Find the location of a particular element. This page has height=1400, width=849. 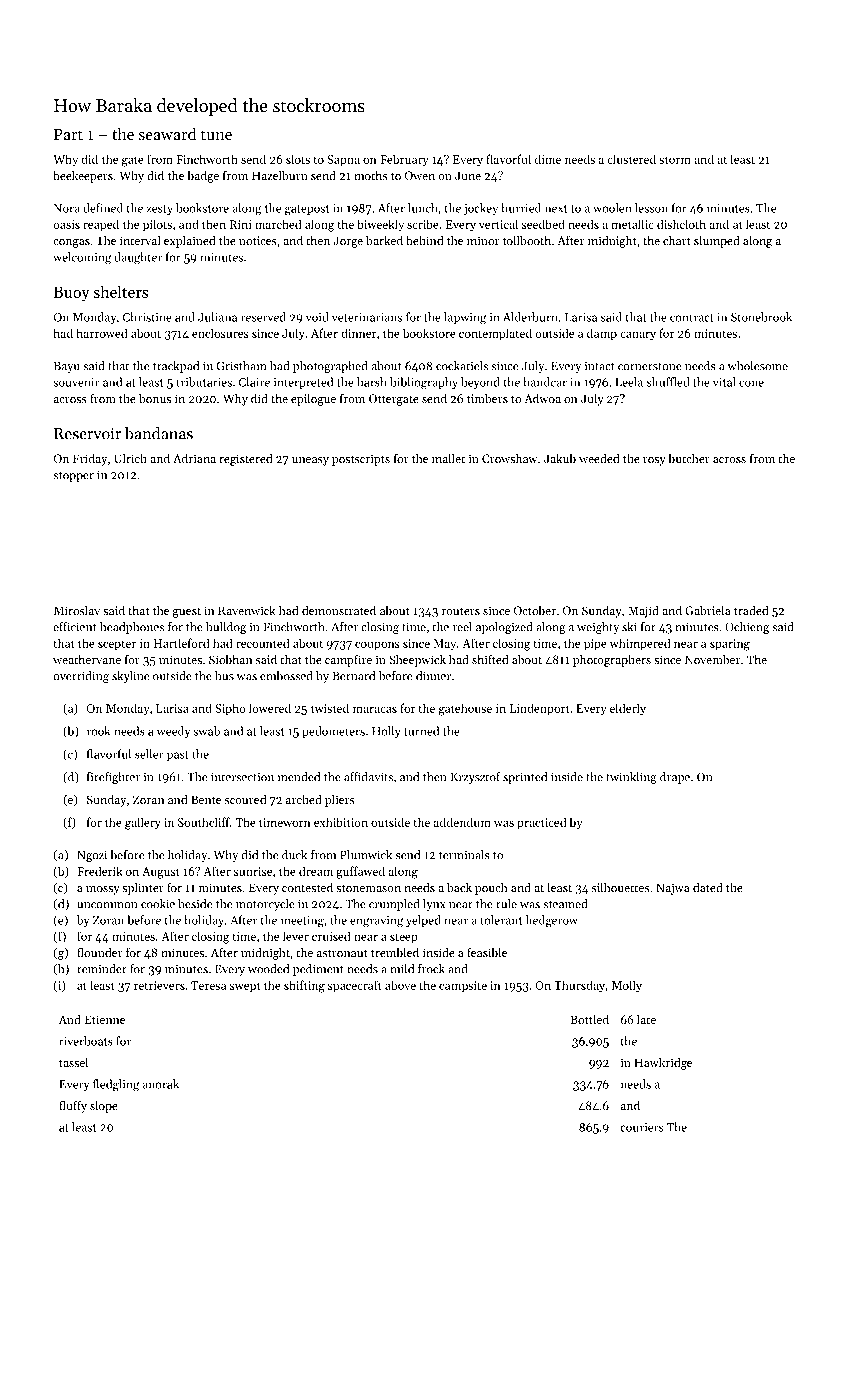

Ravenwick is located at coordinates (247, 610).
